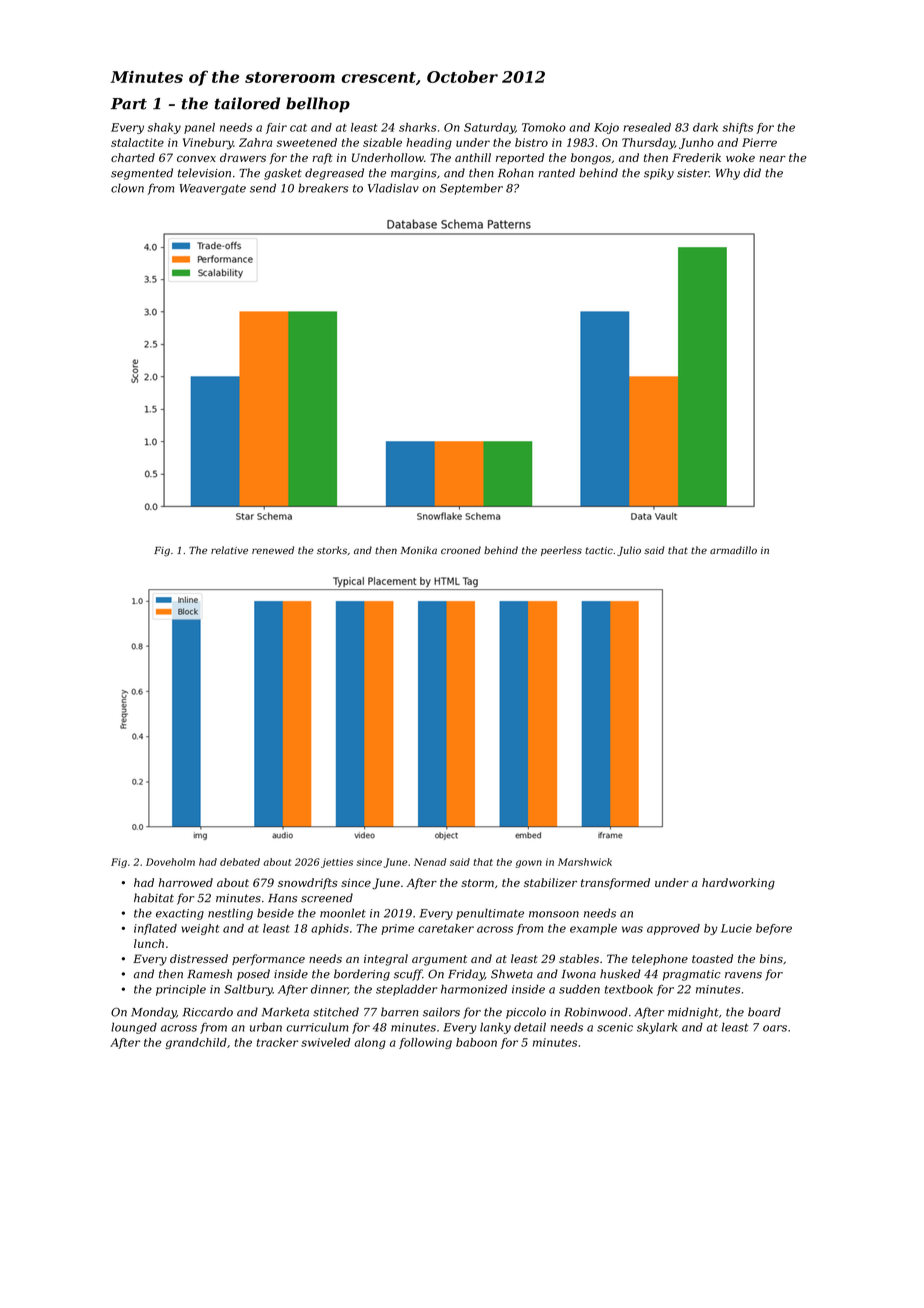 The image size is (924, 1308). I want to click on Kojo, so click(606, 128).
